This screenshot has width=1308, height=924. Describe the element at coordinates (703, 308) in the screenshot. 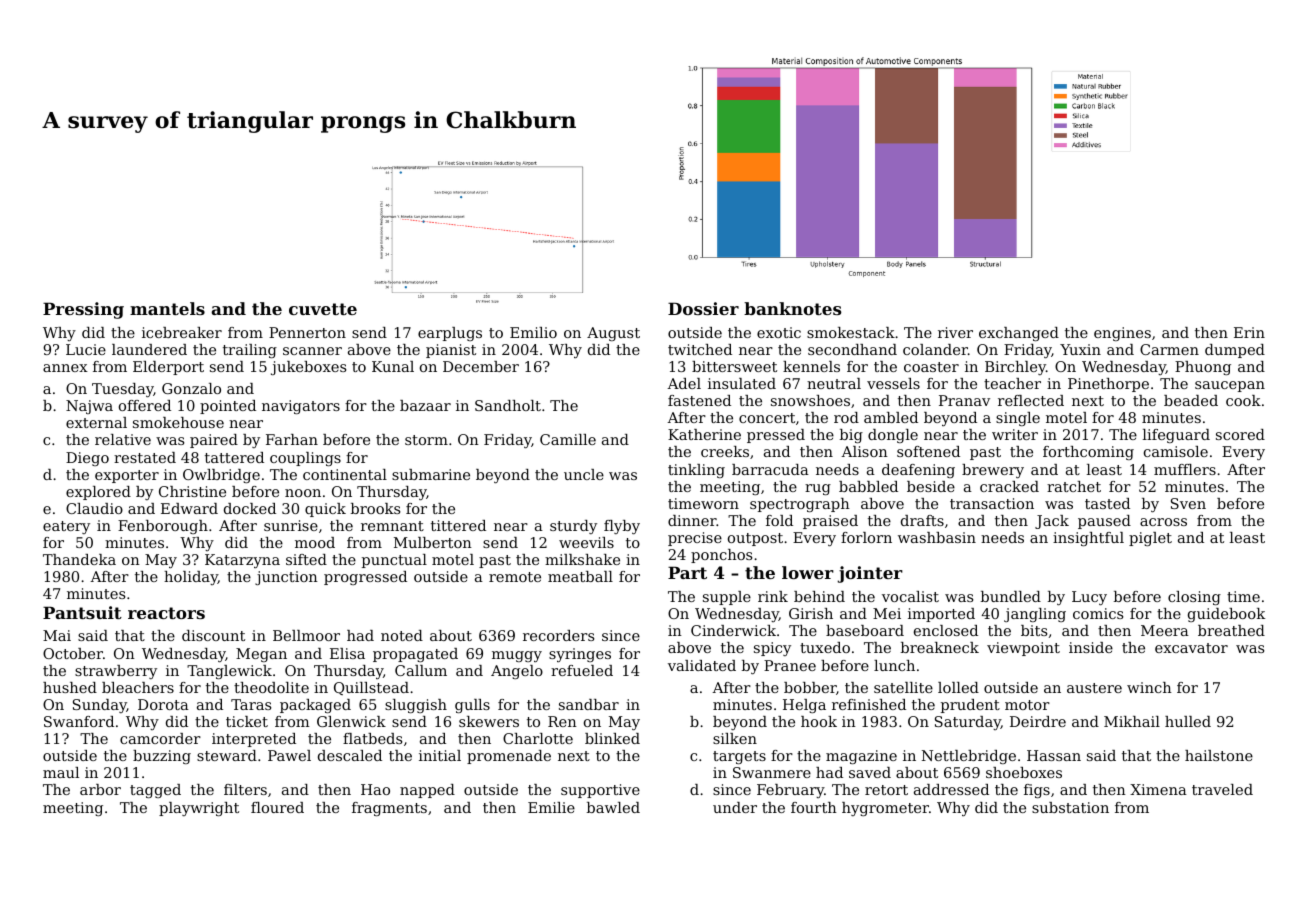

I see `Dossier` at that location.
